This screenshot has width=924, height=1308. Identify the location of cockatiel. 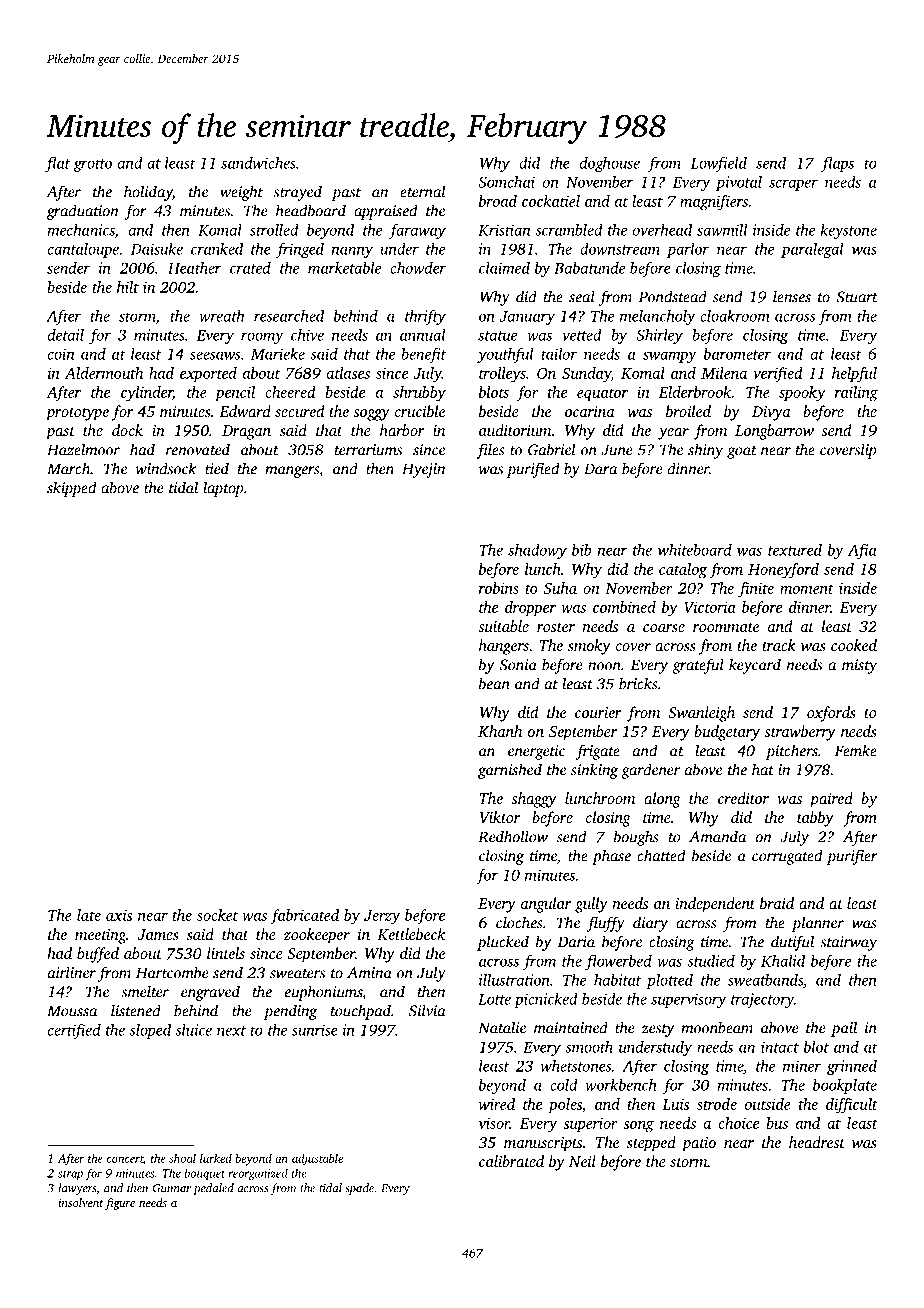
(551, 201).
